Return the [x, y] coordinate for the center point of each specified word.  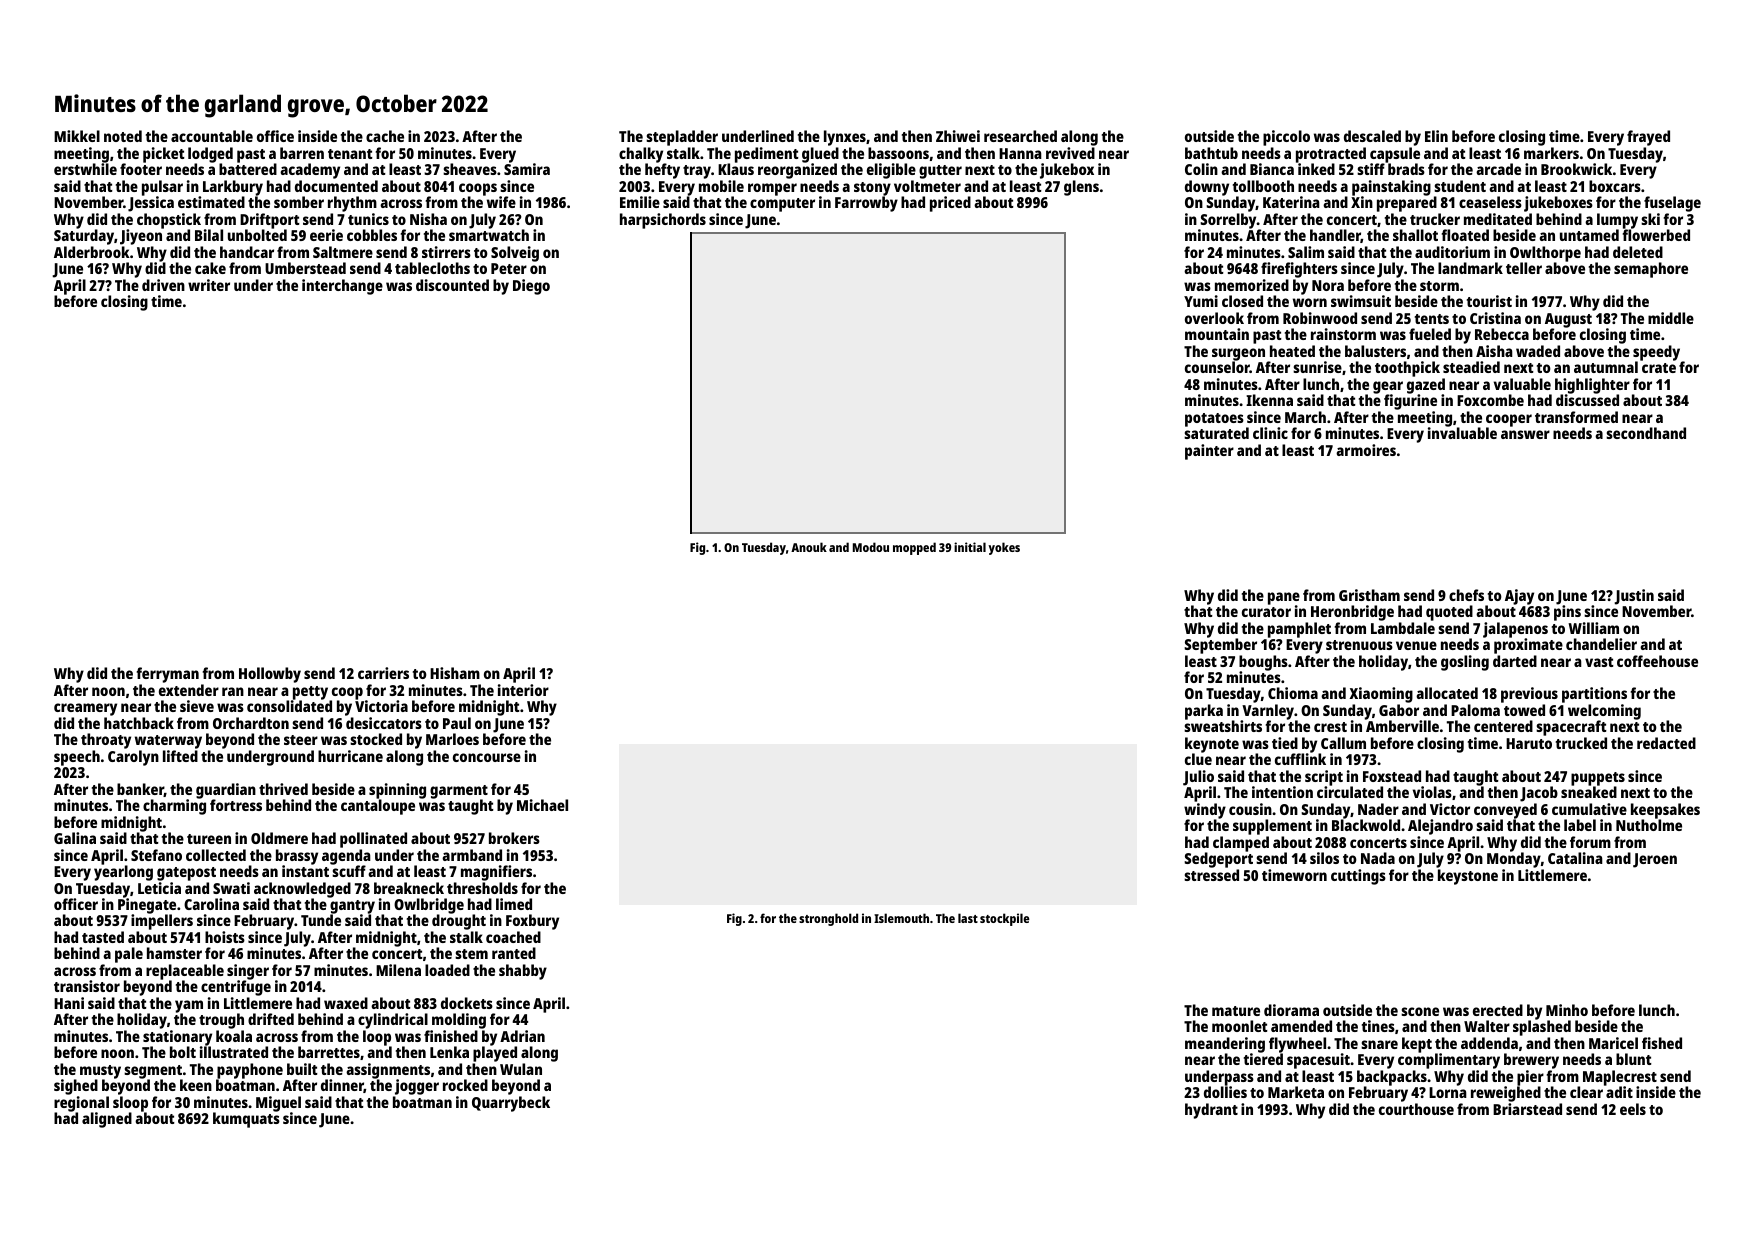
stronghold [828, 919]
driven [163, 285]
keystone [1468, 877]
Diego [531, 287]
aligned [107, 1120]
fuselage [1672, 204]
